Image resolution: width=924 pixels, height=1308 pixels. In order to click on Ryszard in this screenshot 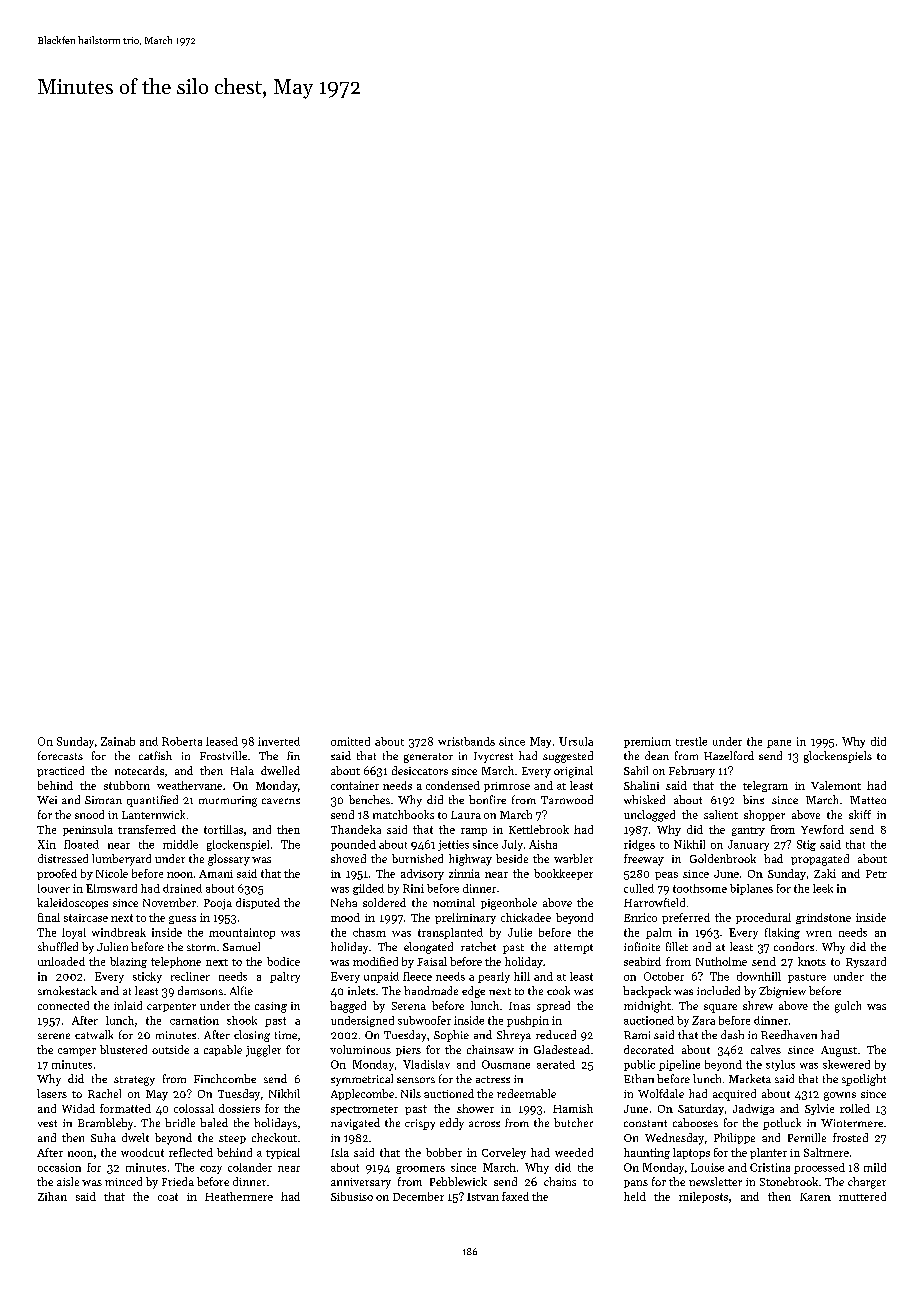, I will do `click(866, 962)`.
